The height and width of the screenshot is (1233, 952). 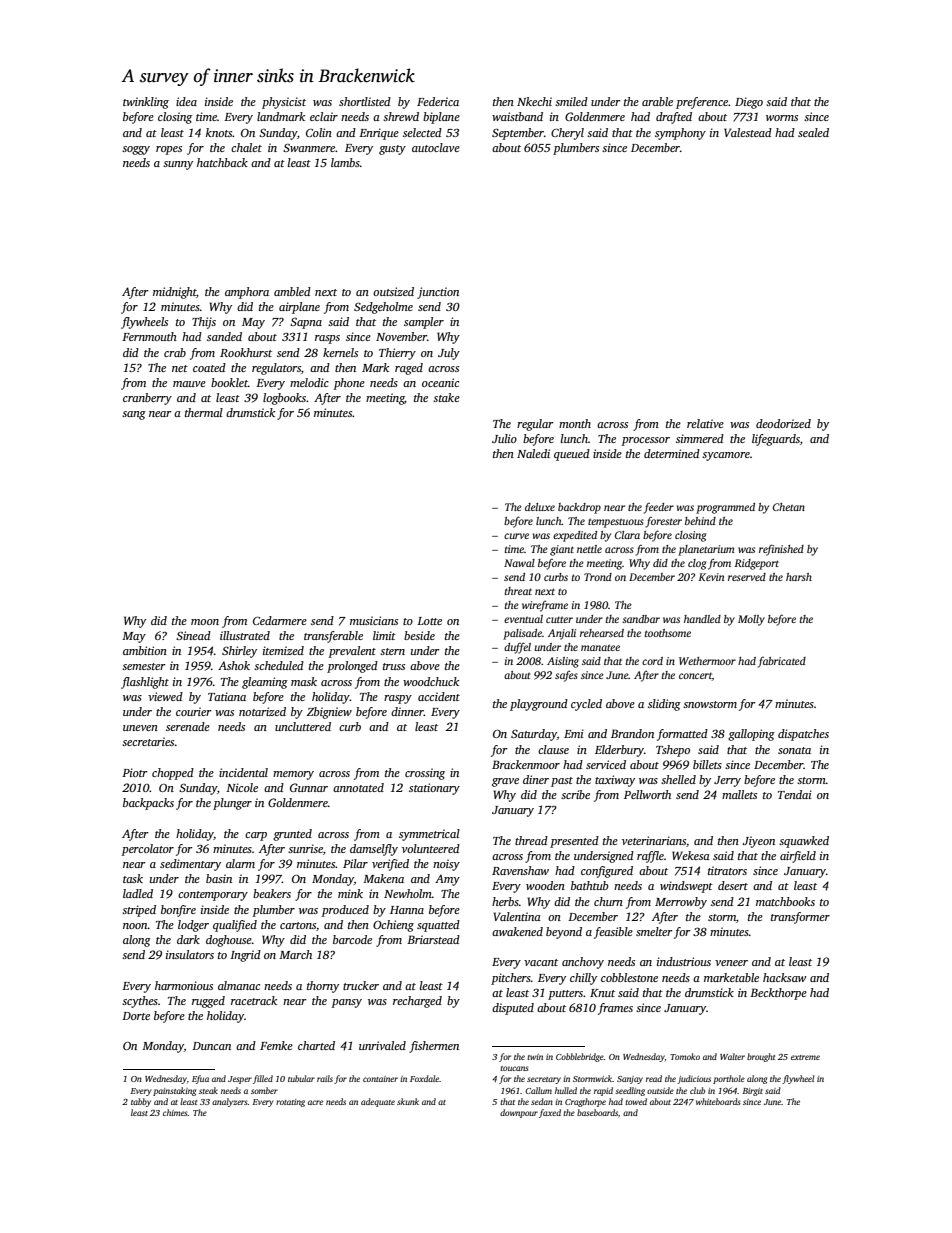 What do you see at coordinates (725, 508) in the screenshot?
I see `programmed` at bounding box center [725, 508].
